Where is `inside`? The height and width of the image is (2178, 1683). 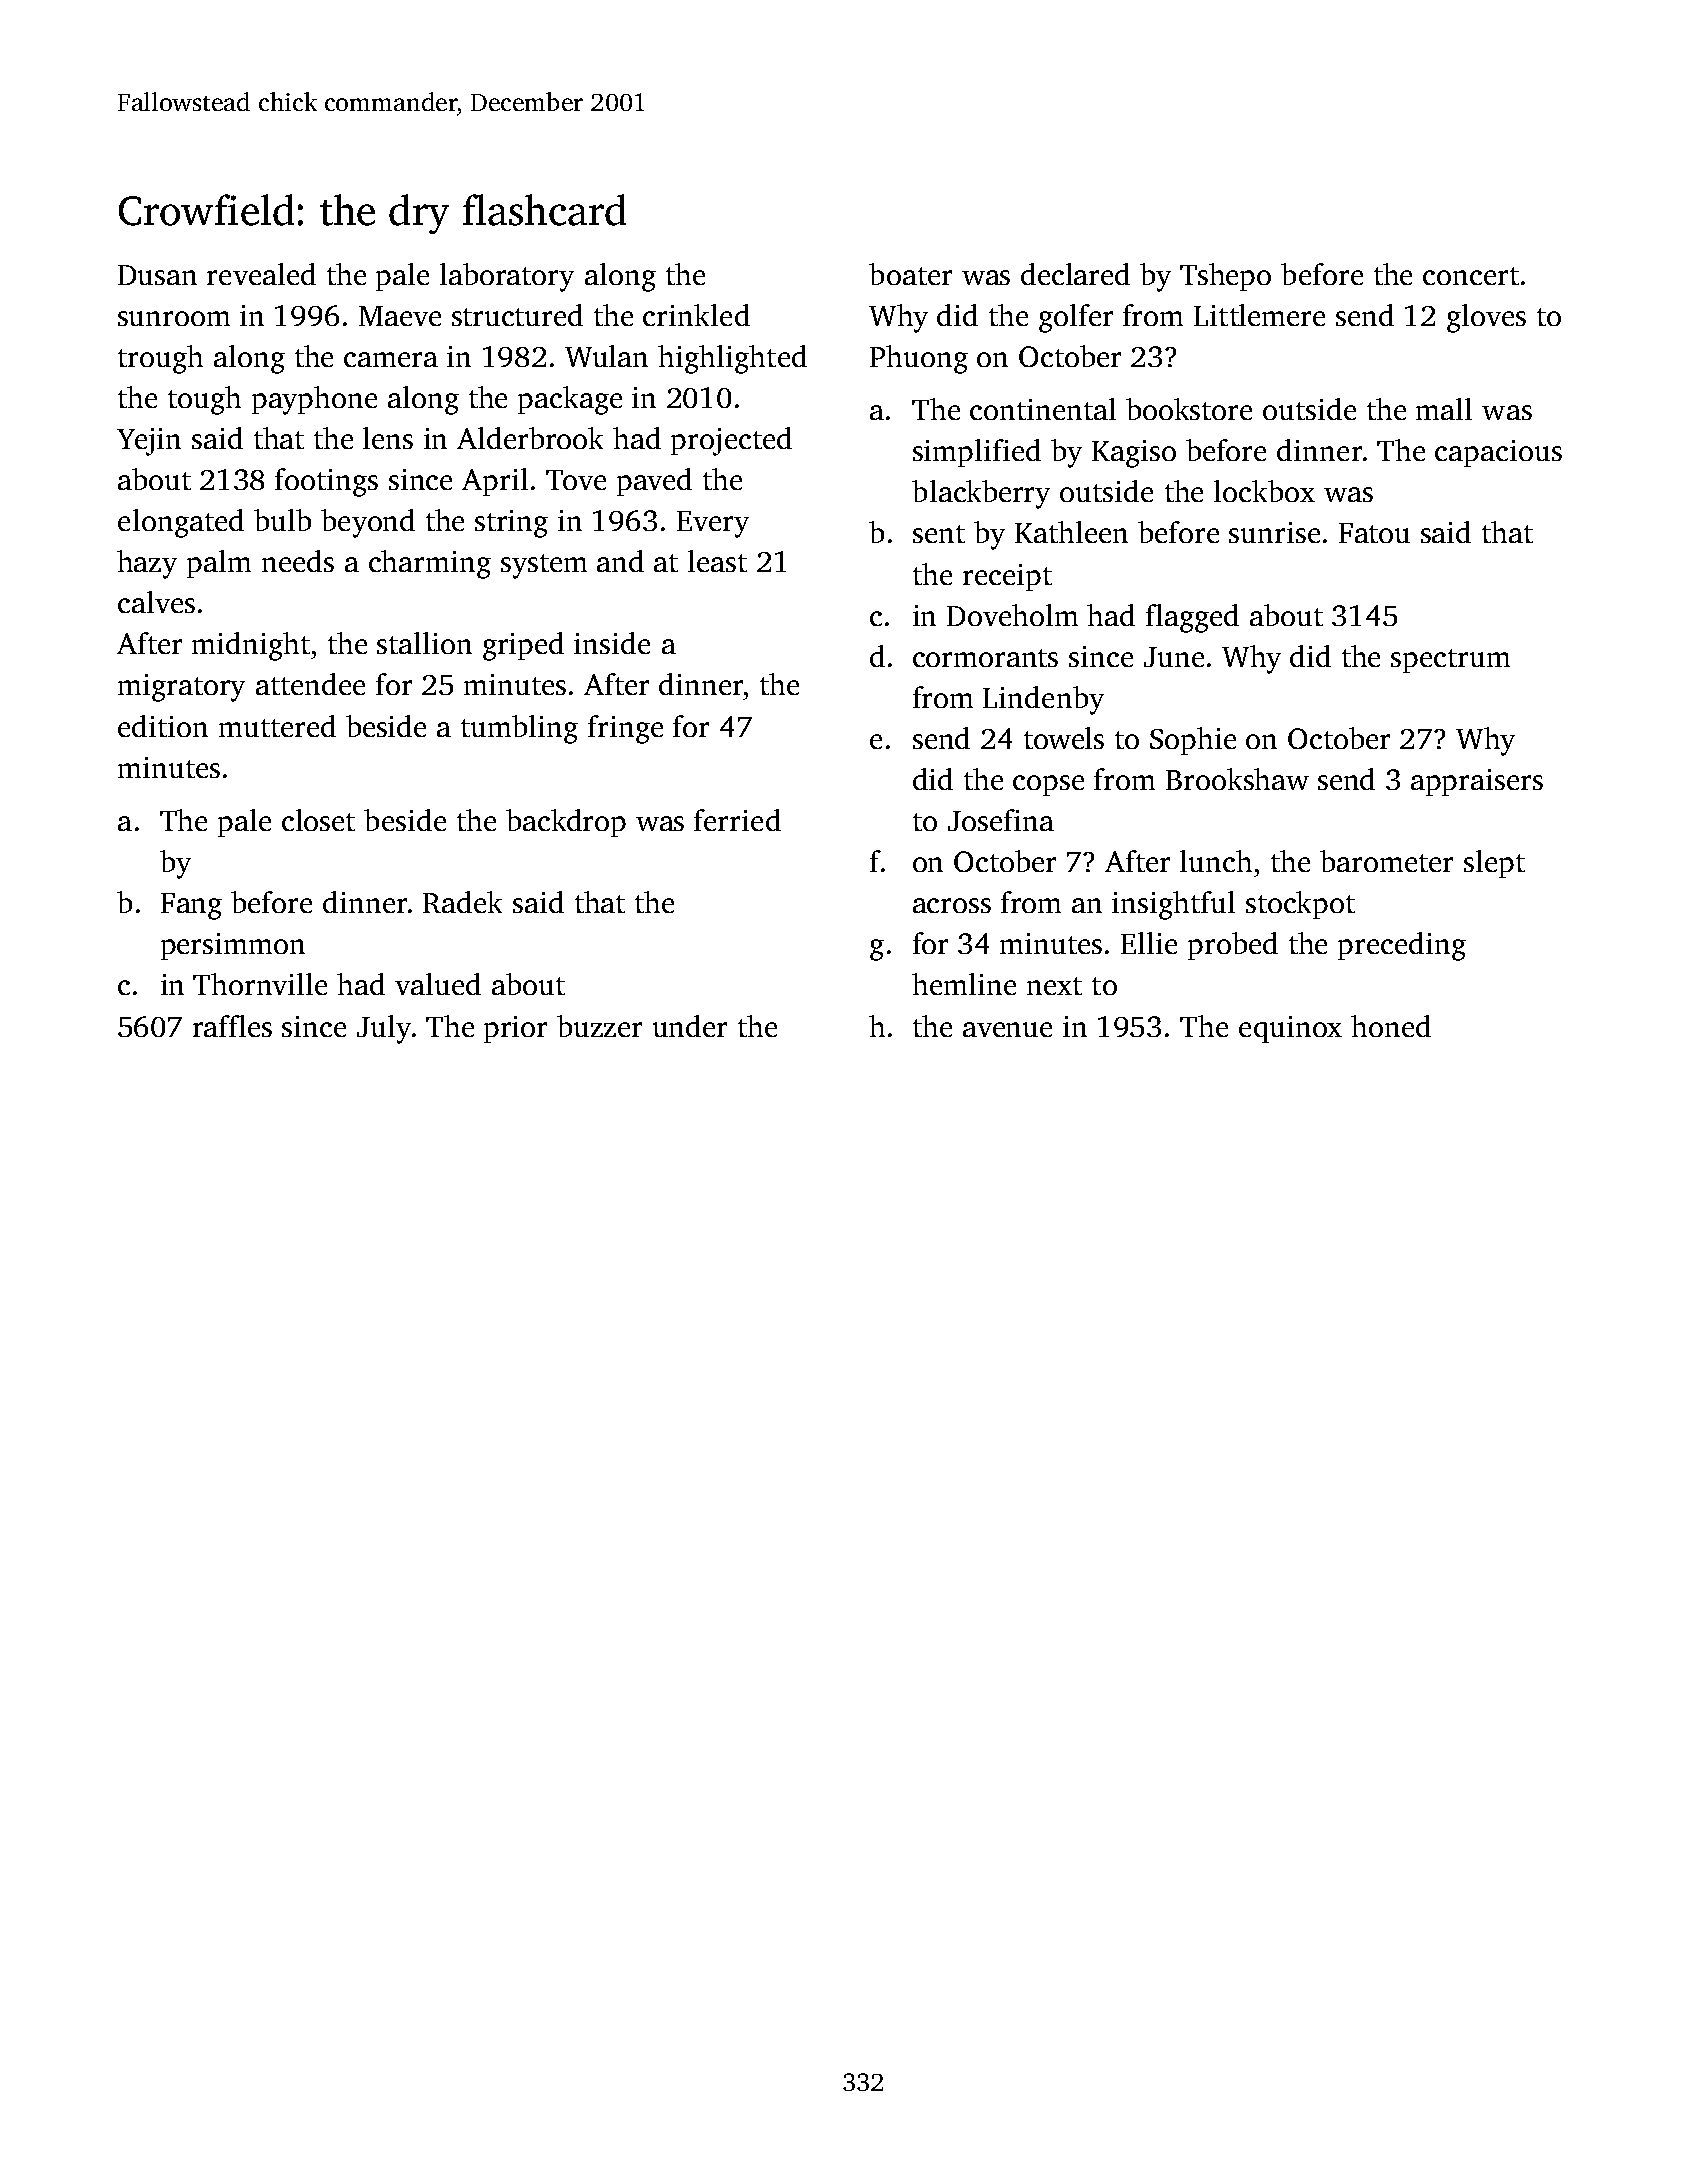
inside is located at coordinates (612, 643).
